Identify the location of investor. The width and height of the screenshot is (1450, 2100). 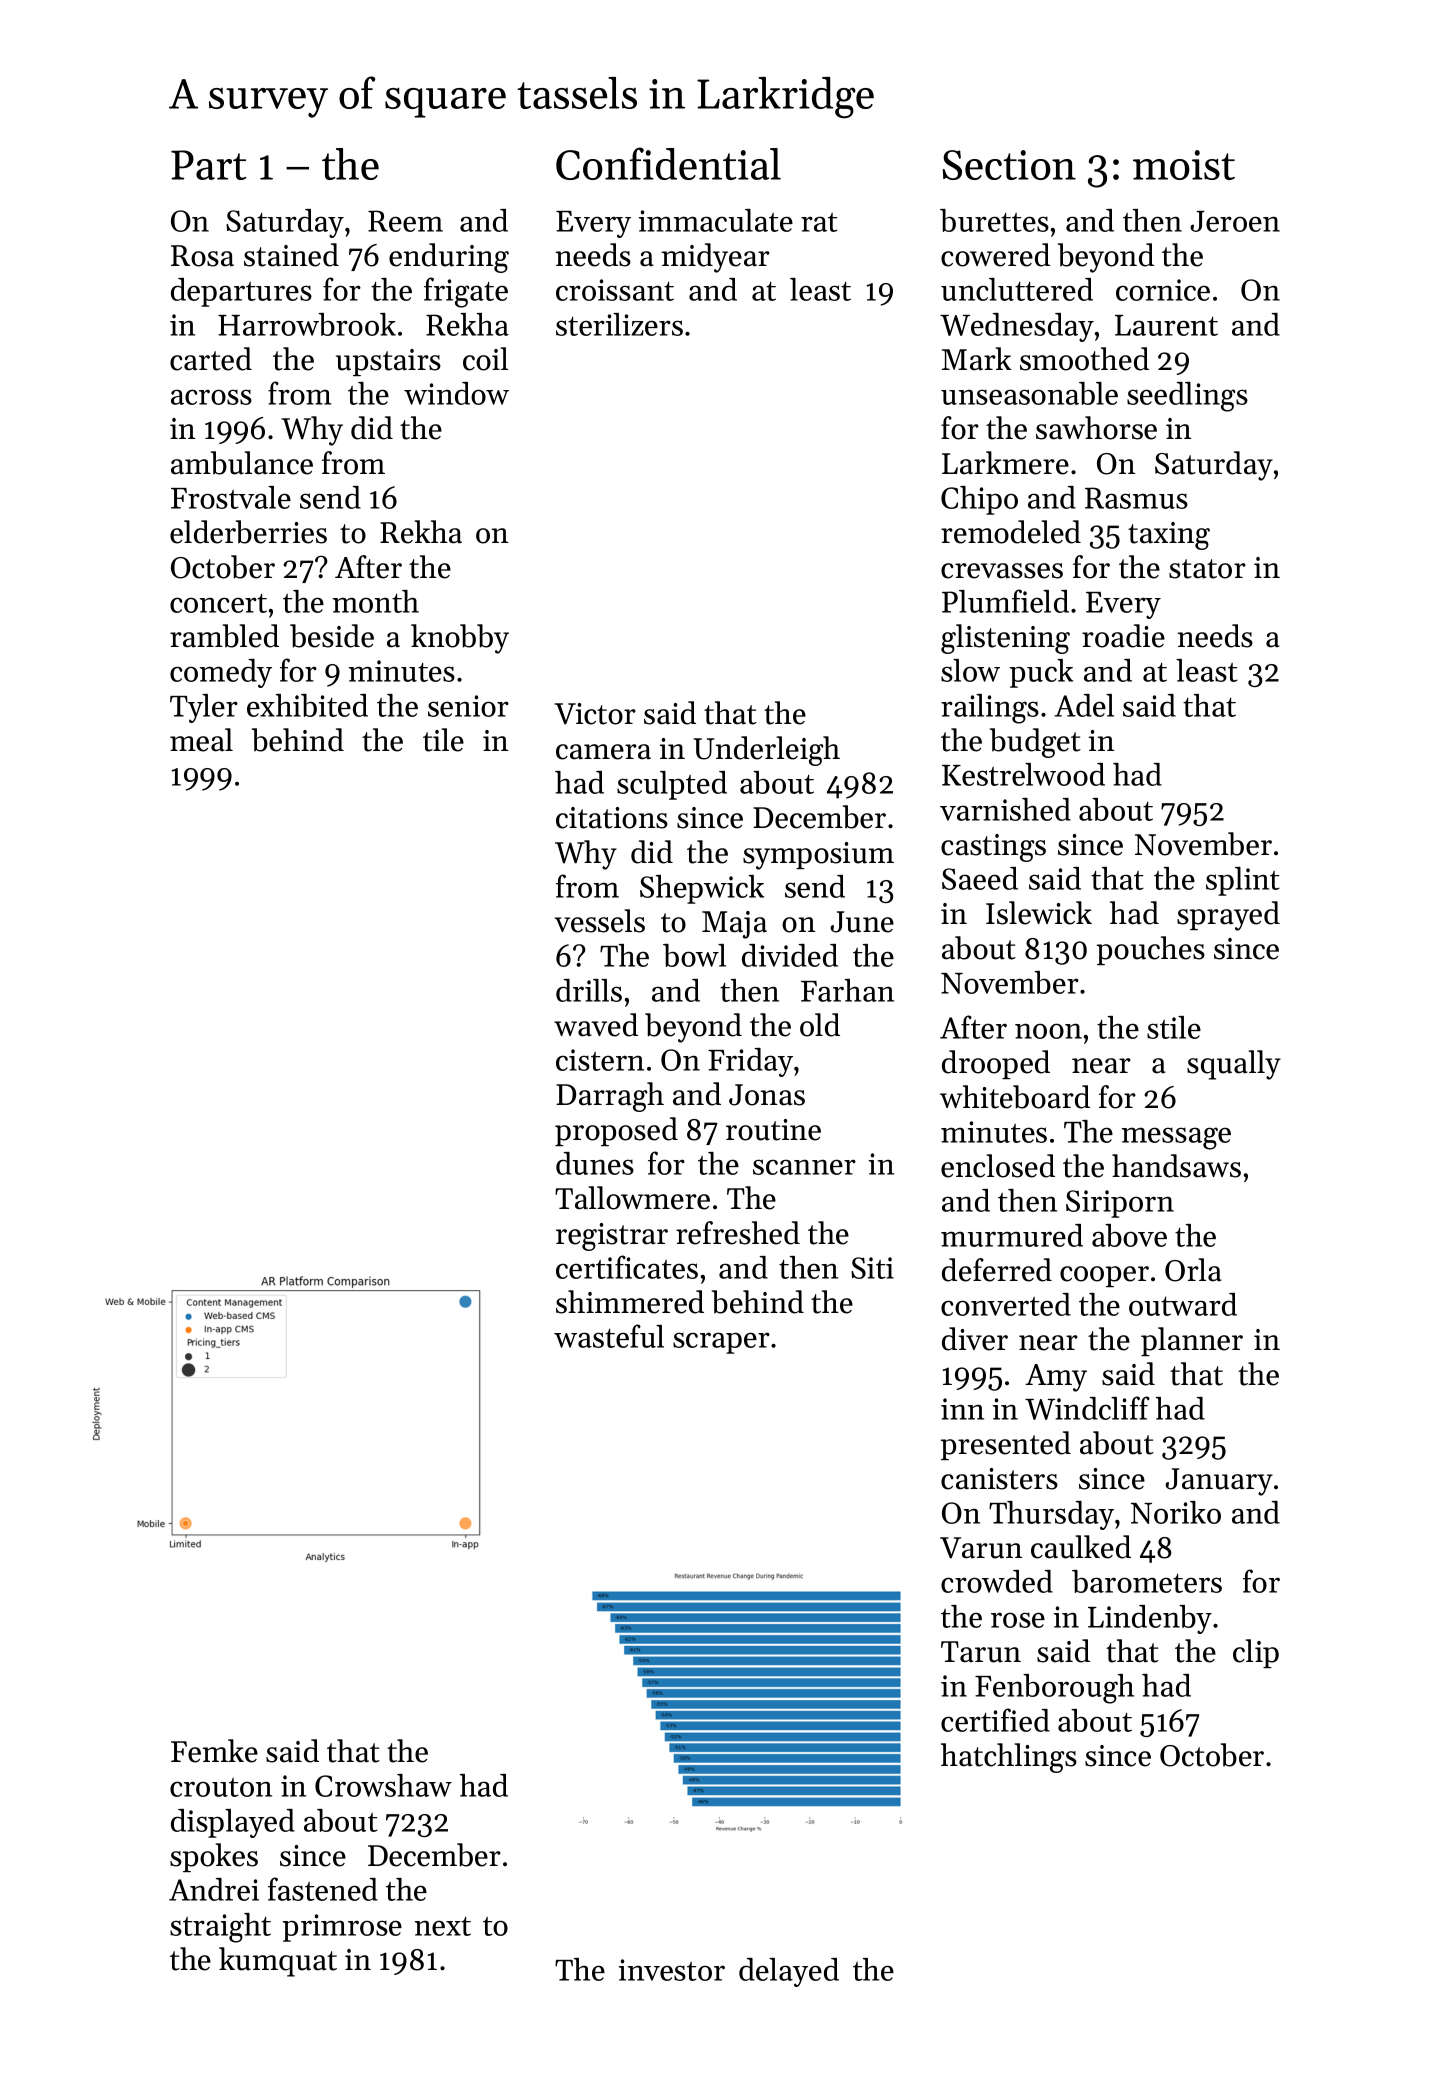
(672, 1970).
